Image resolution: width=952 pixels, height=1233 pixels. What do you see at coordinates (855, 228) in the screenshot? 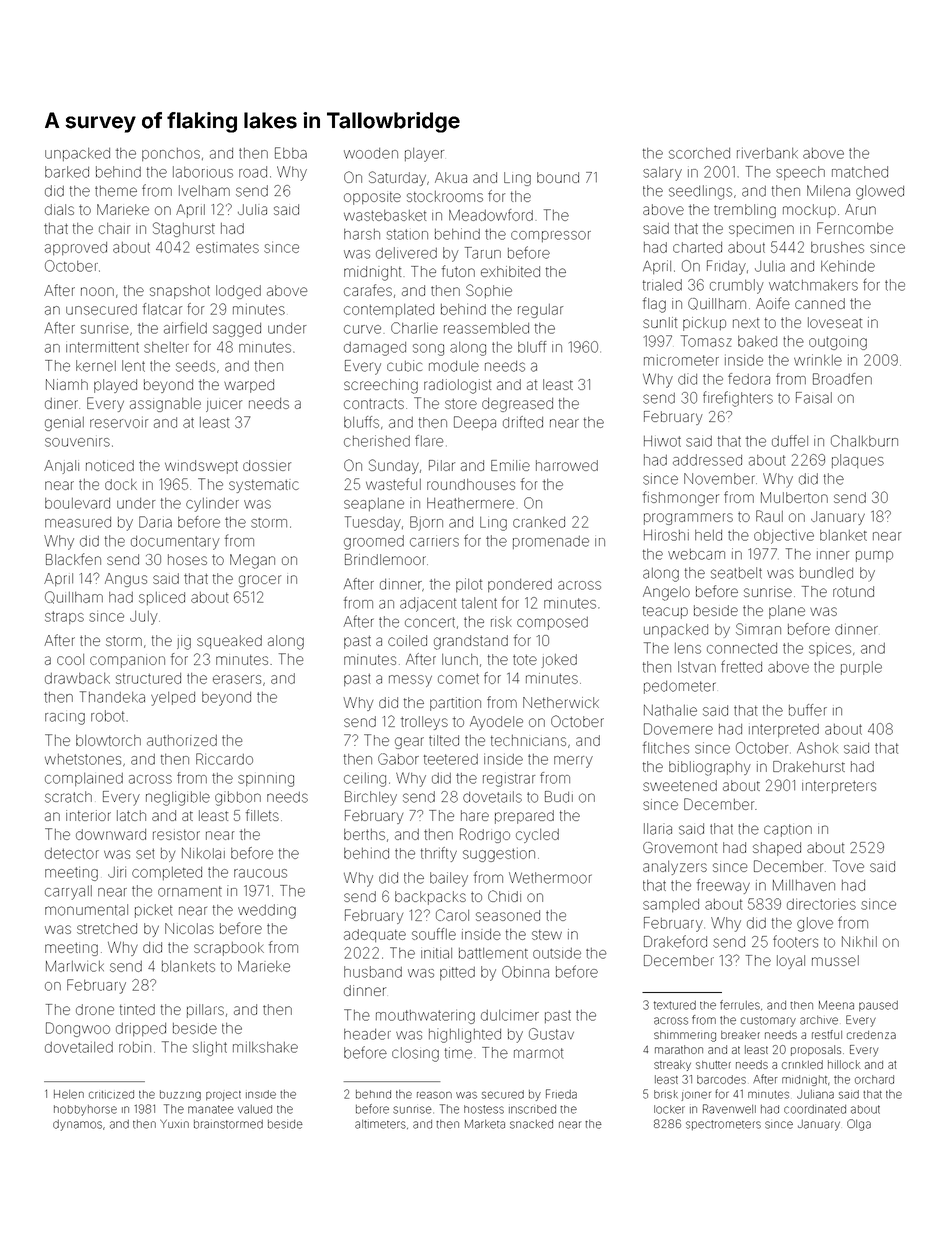
I see `Ferncombe` at bounding box center [855, 228].
